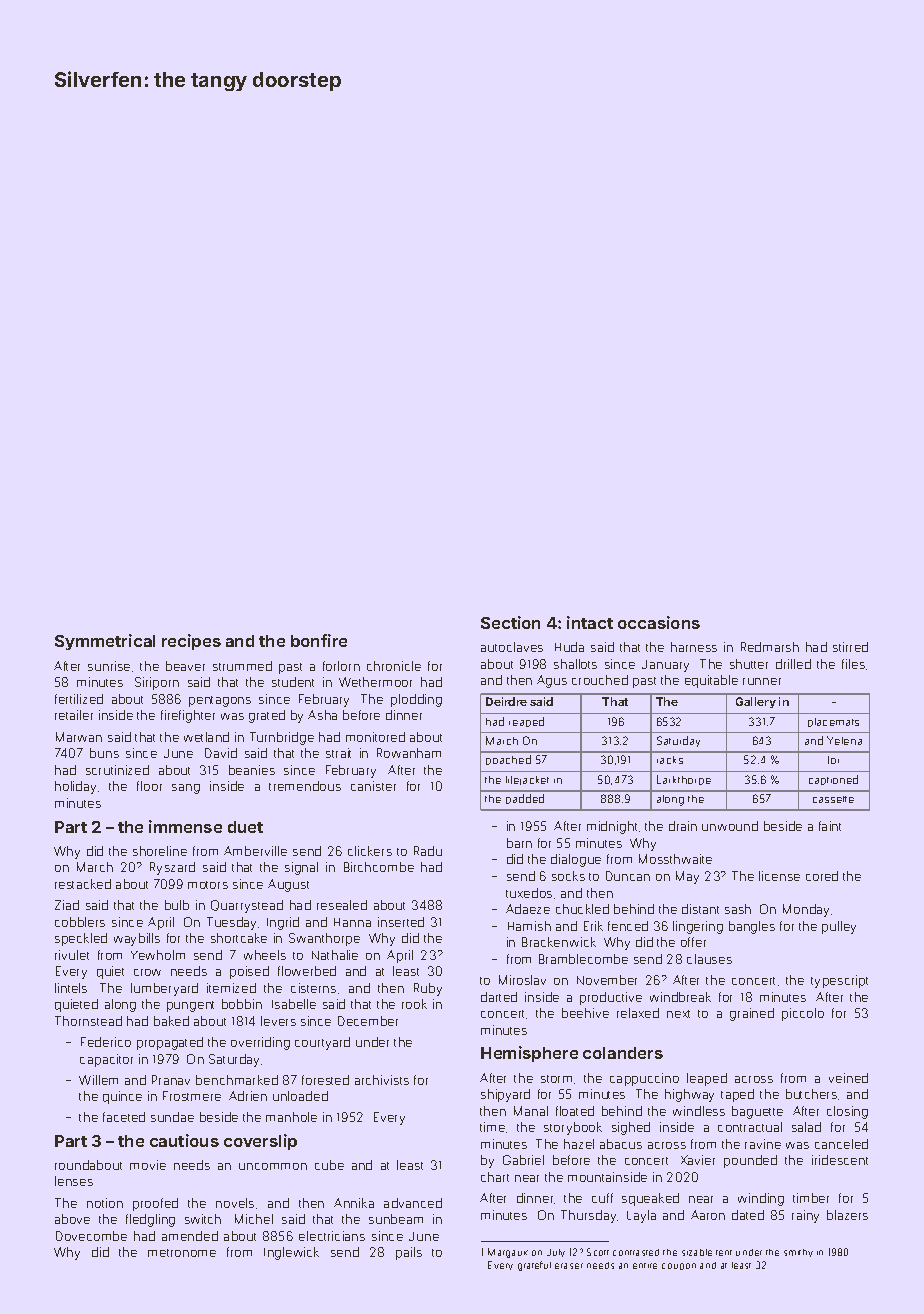 This screenshot has width=924, height=1314. I want to click on Dovecombe, so click(91, 1236).
